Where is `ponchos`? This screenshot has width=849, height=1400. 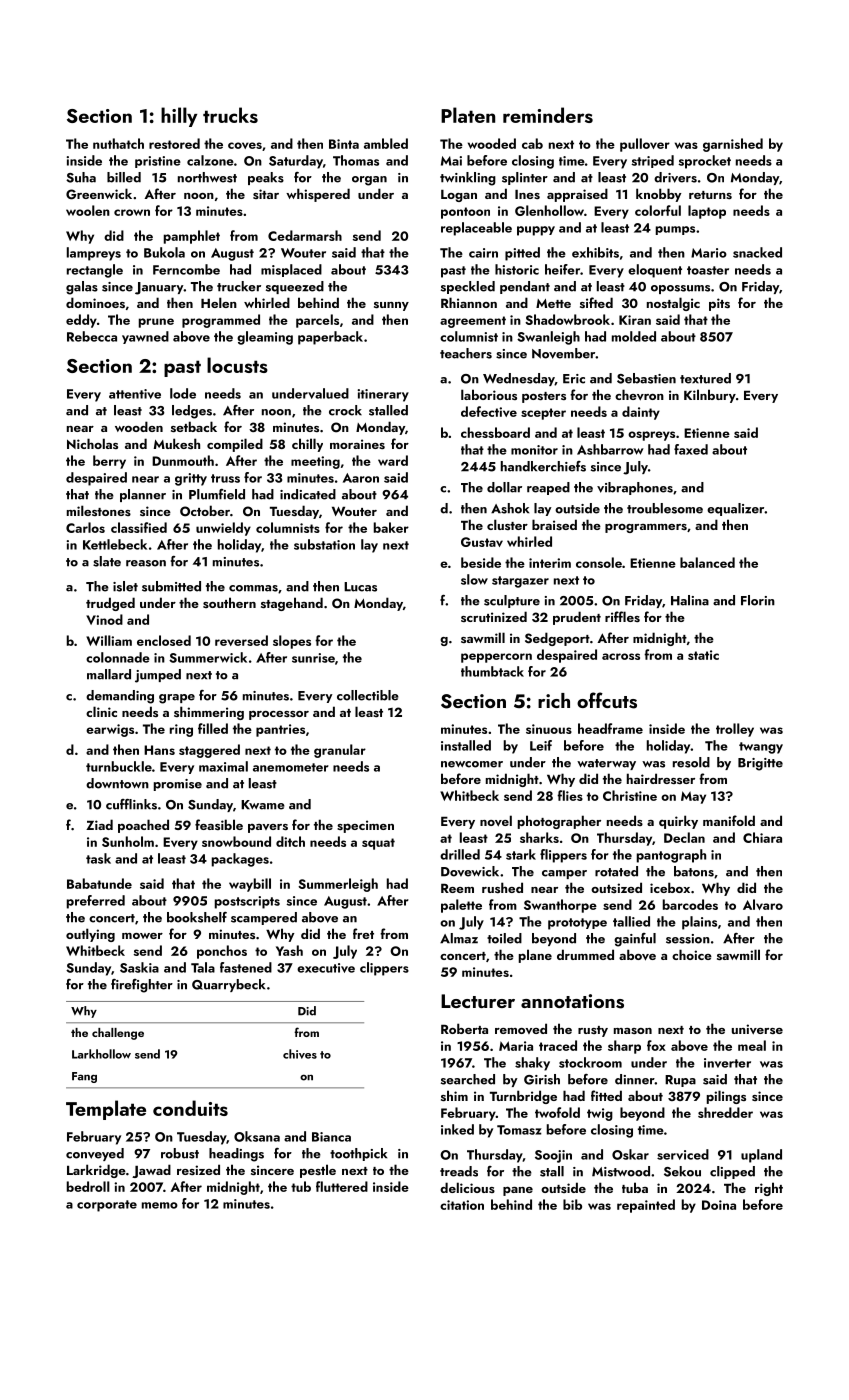
ponchos is located at coordinates (222, 952).
